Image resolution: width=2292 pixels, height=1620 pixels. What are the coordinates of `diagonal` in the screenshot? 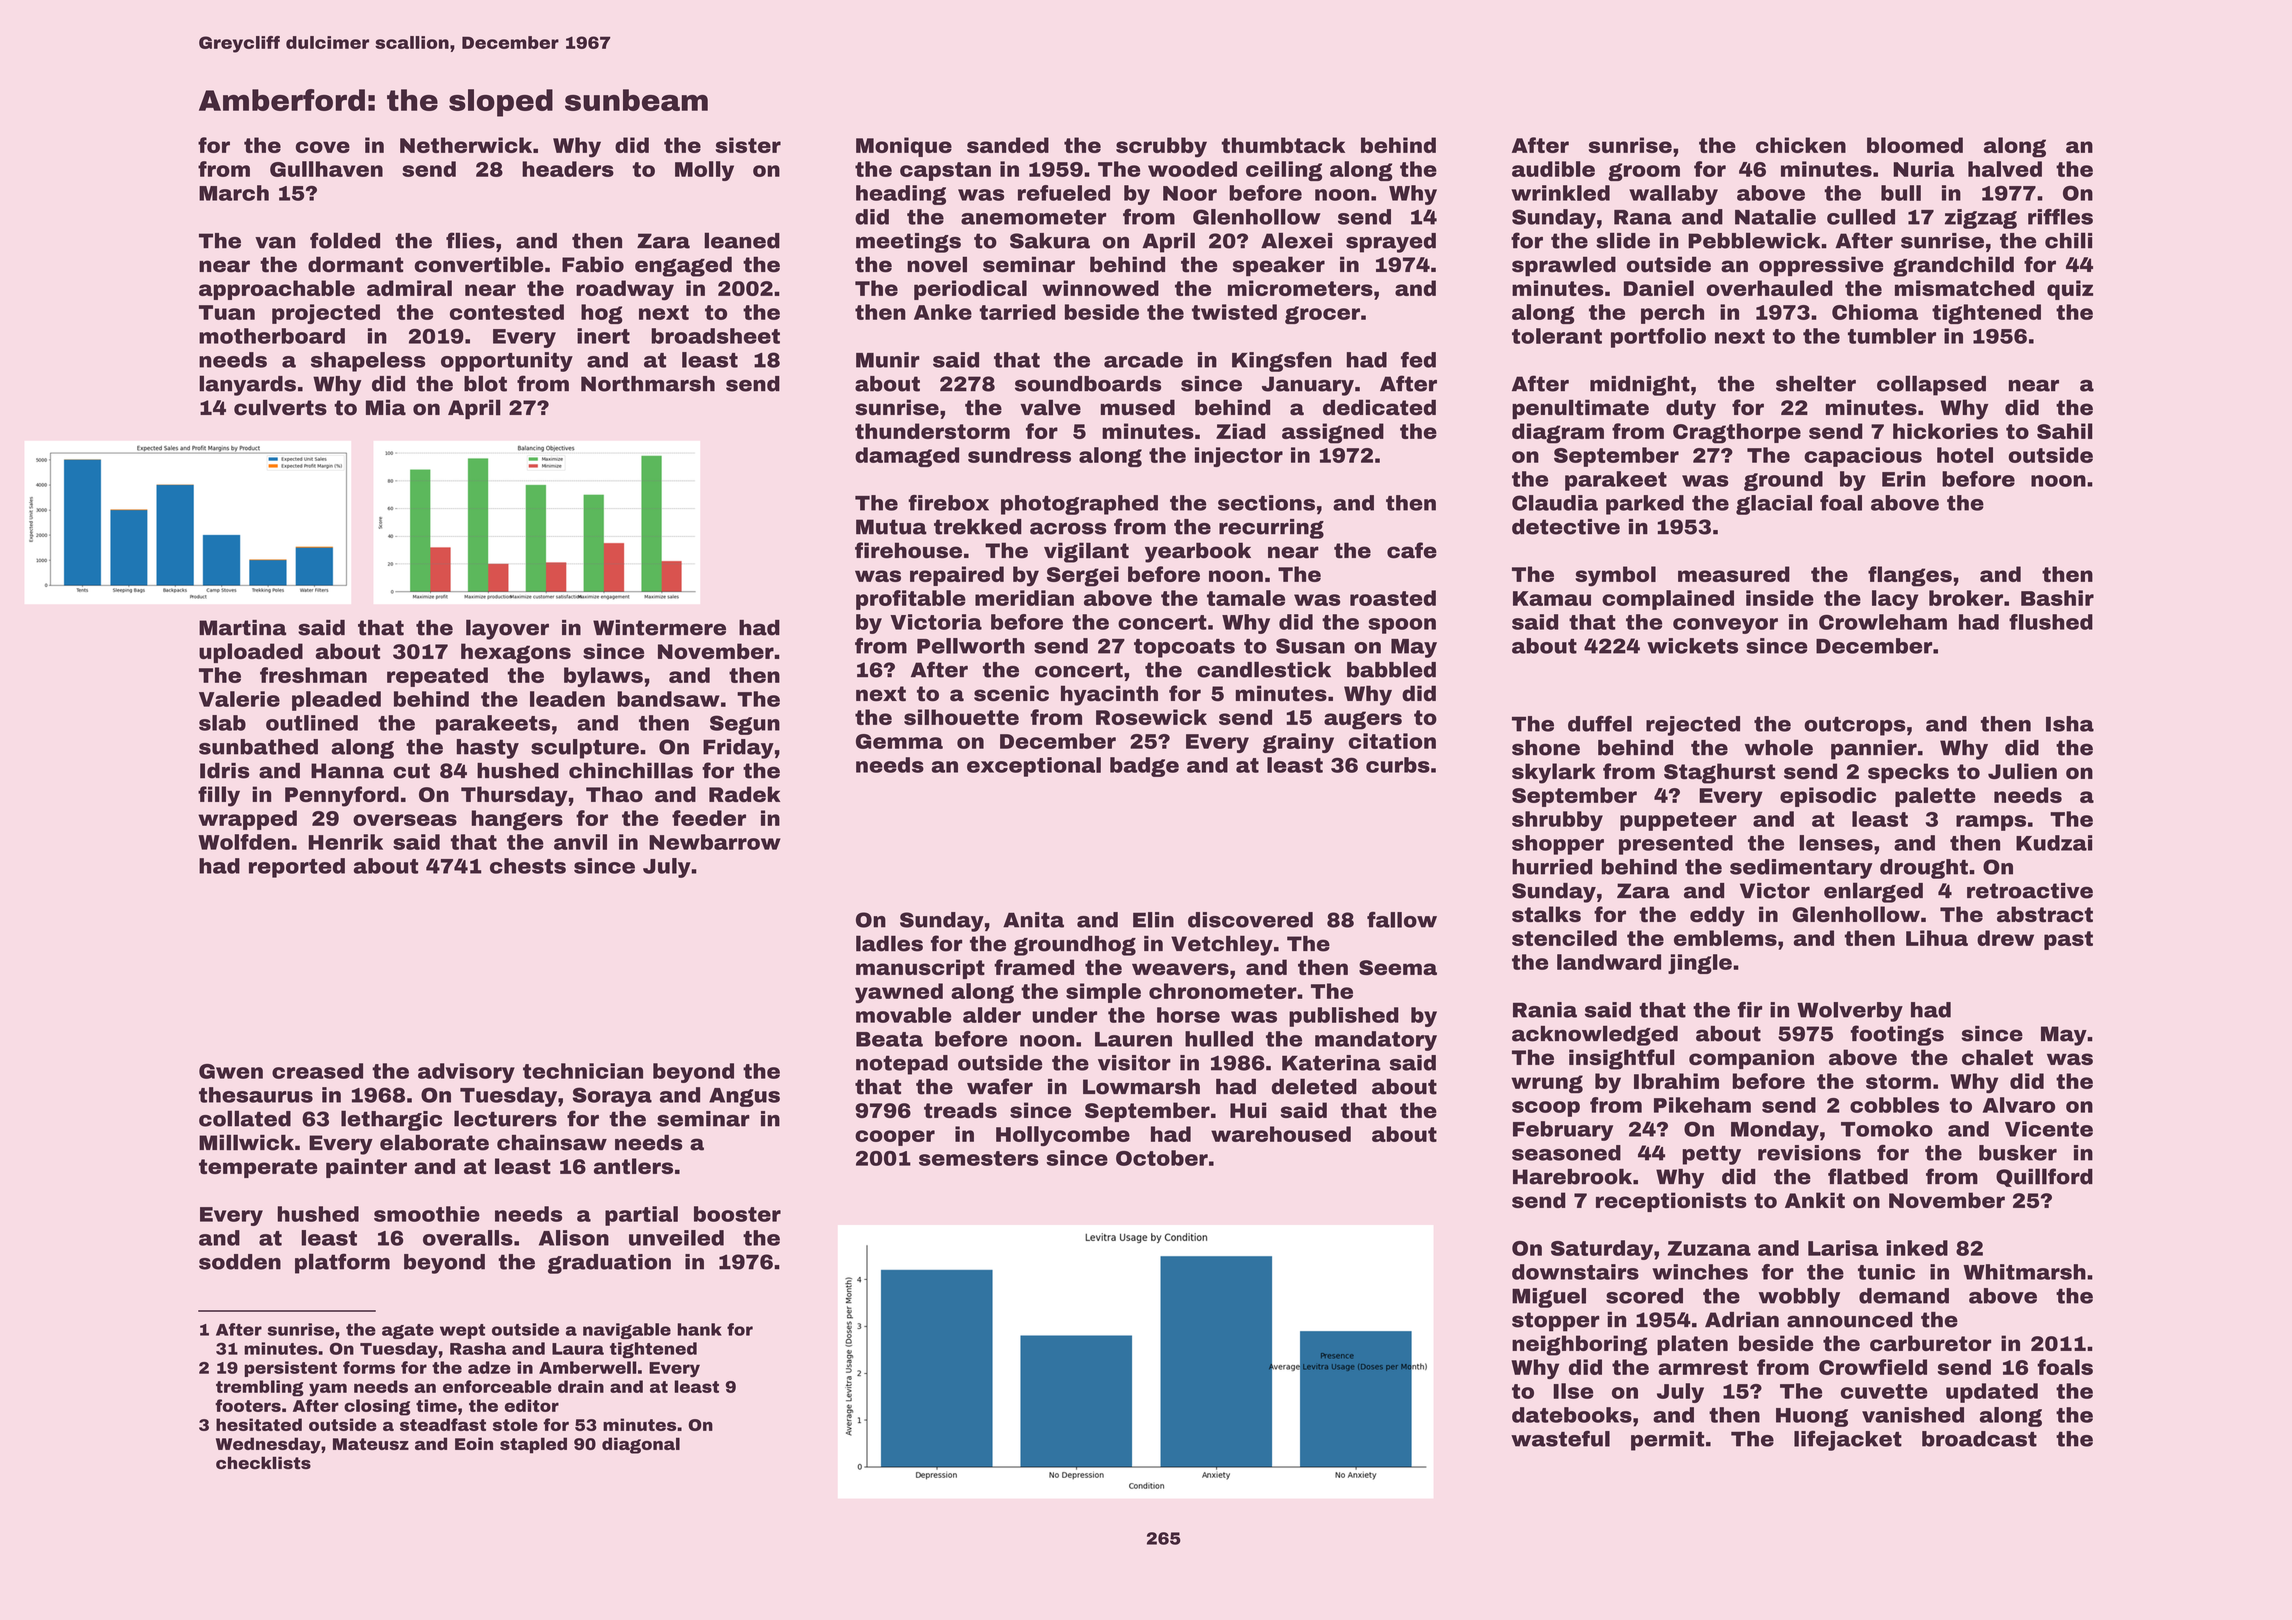 It's located at (641, 1445).
